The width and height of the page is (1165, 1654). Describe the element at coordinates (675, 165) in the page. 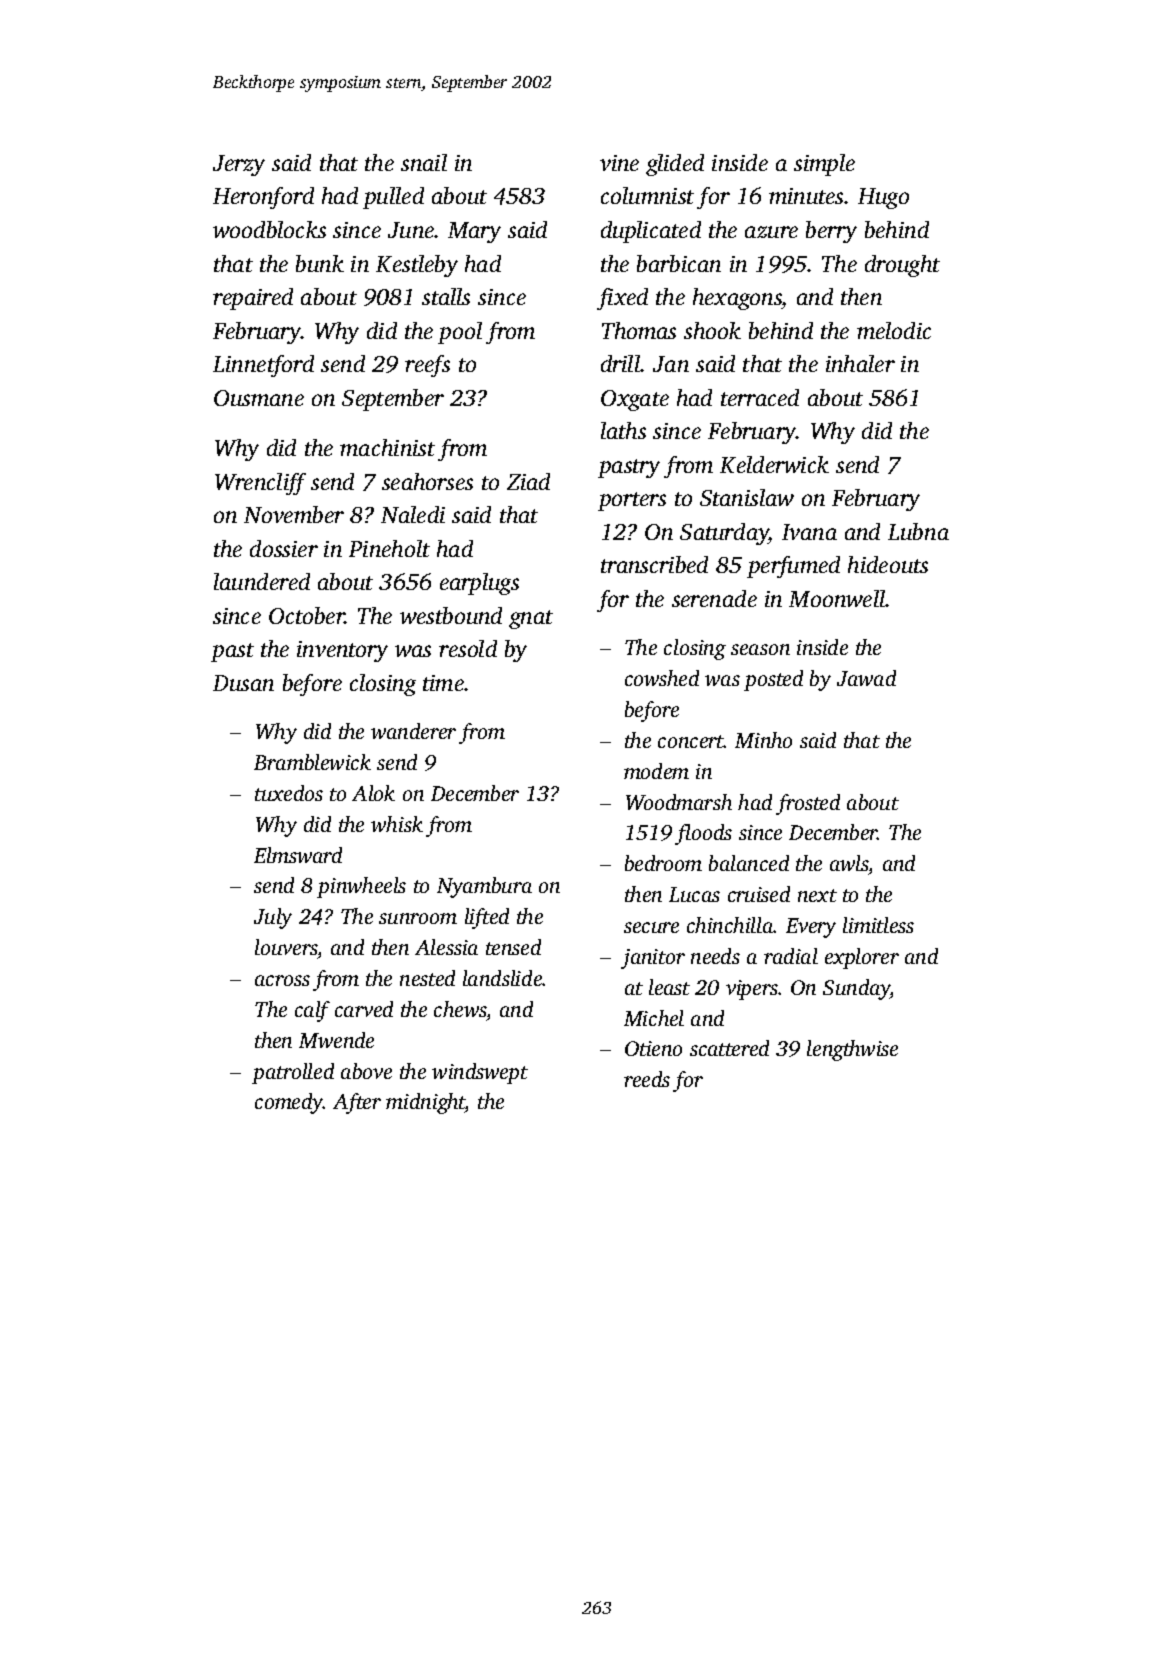

I see `glided` at that location.
